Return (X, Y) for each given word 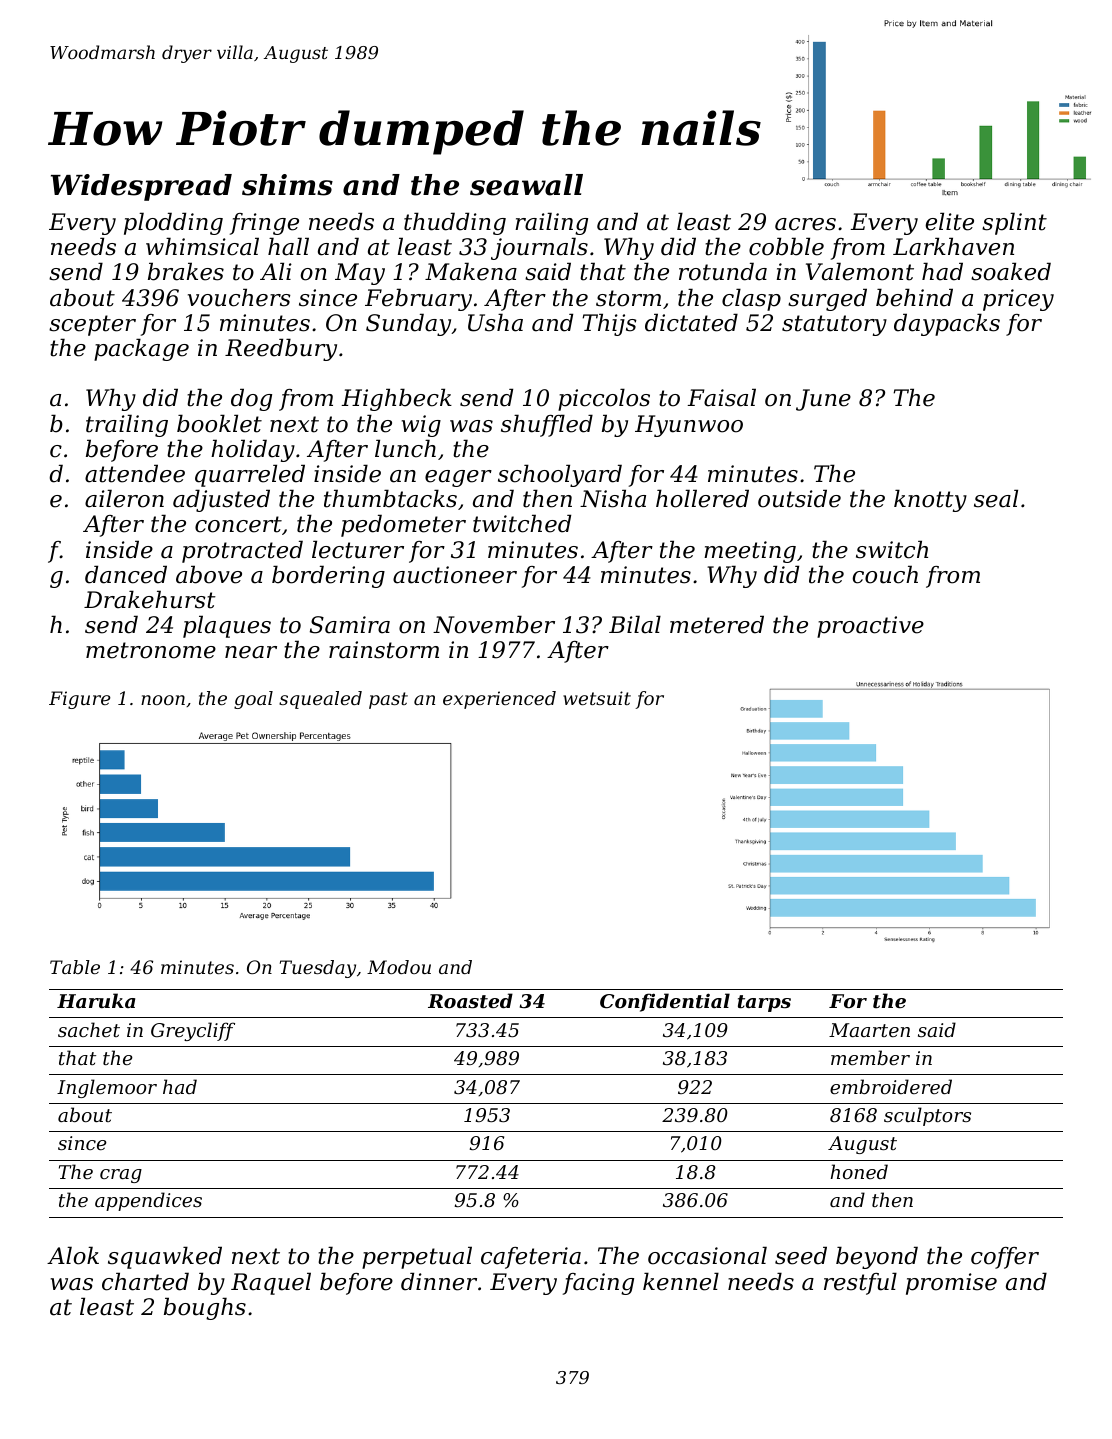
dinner (439, 1281)
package (141, 349)
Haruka (96, 1000)
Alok (73, 1255)
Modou (399, 967)
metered (717, 624)
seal (996, 498)
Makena (471, 271)
